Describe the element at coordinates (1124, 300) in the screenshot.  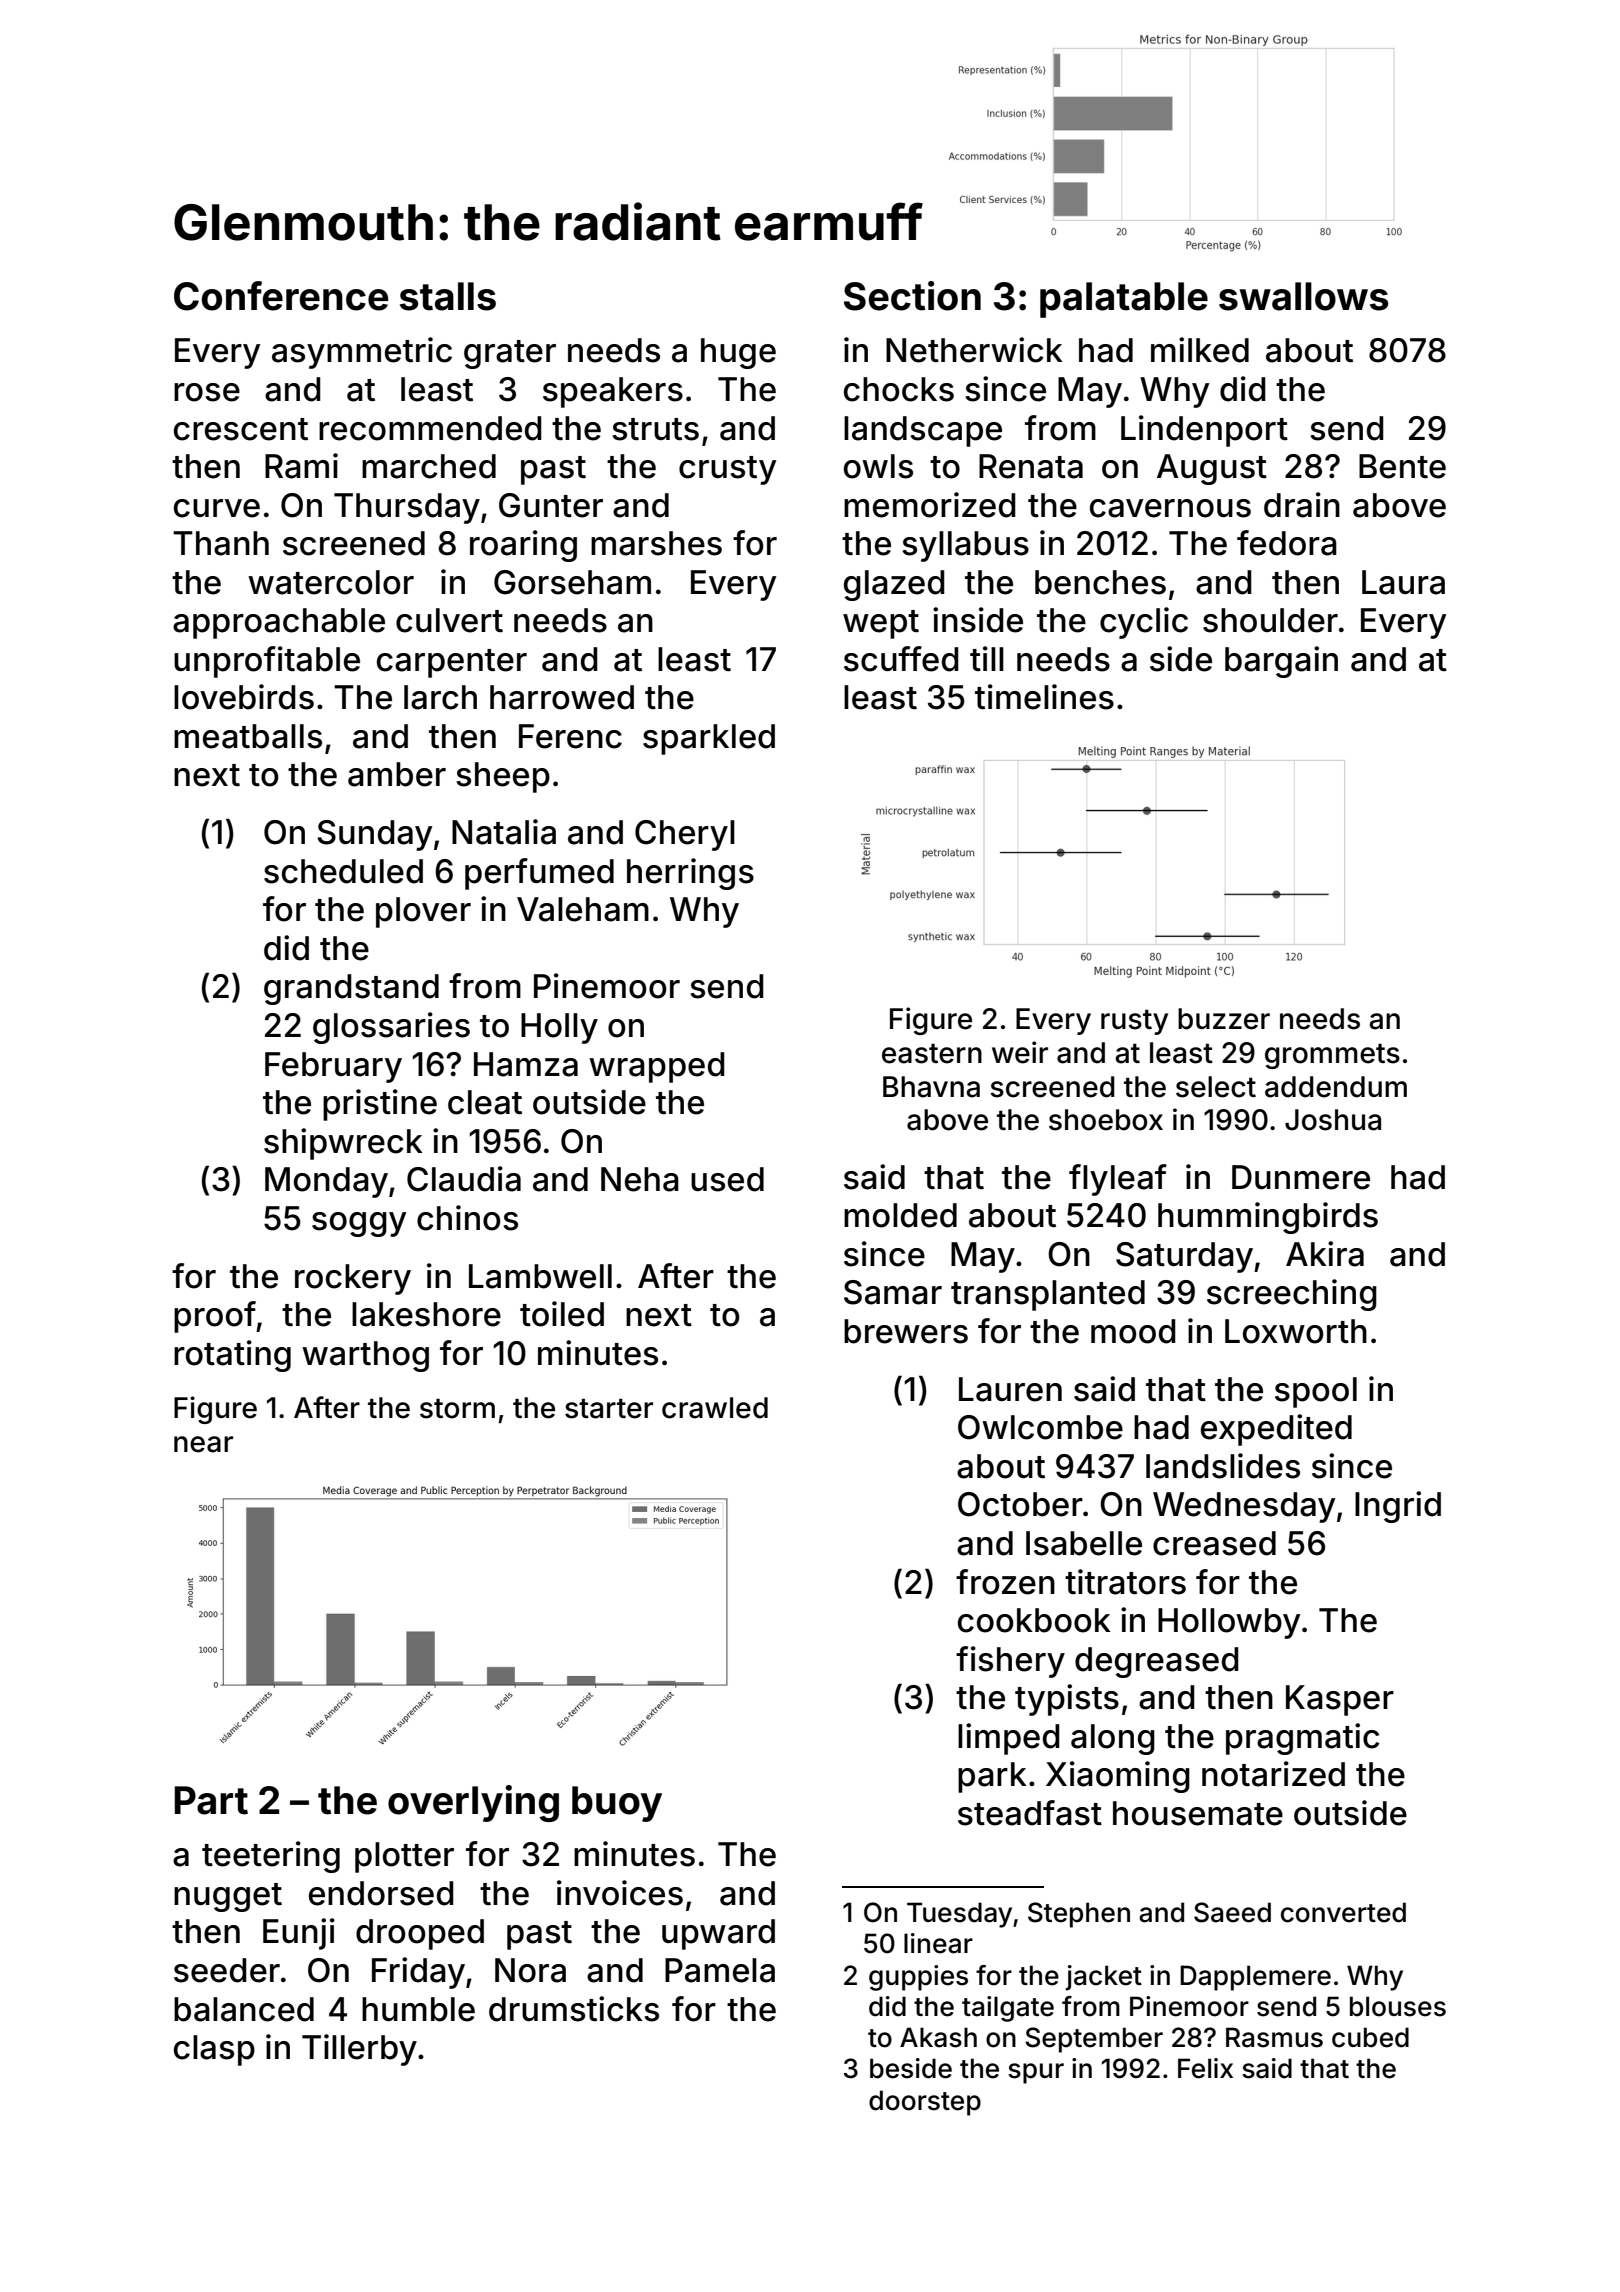
I see `palatable` at that location.
